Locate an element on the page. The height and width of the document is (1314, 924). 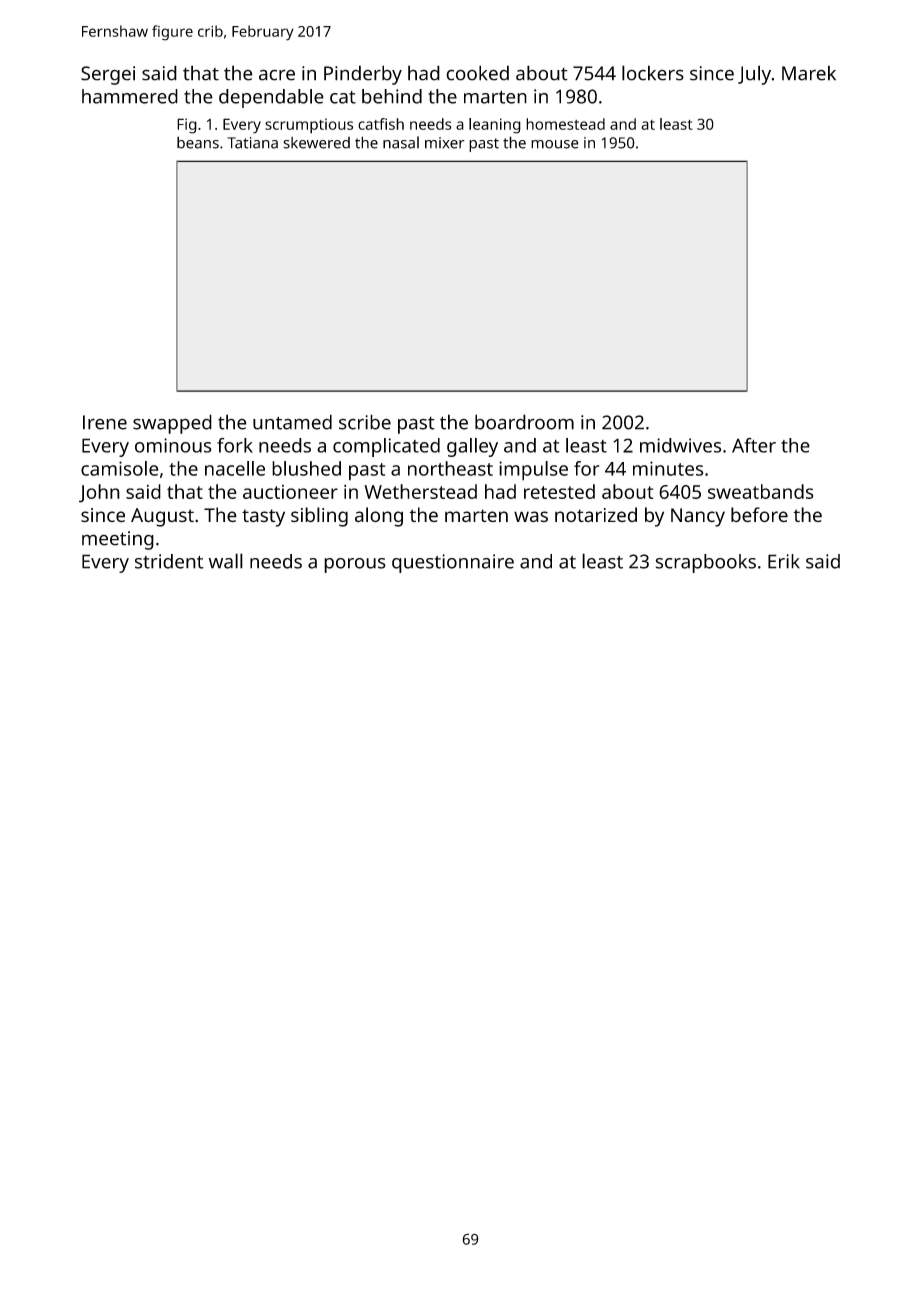
camisole is located at coordinates (120, 468).
